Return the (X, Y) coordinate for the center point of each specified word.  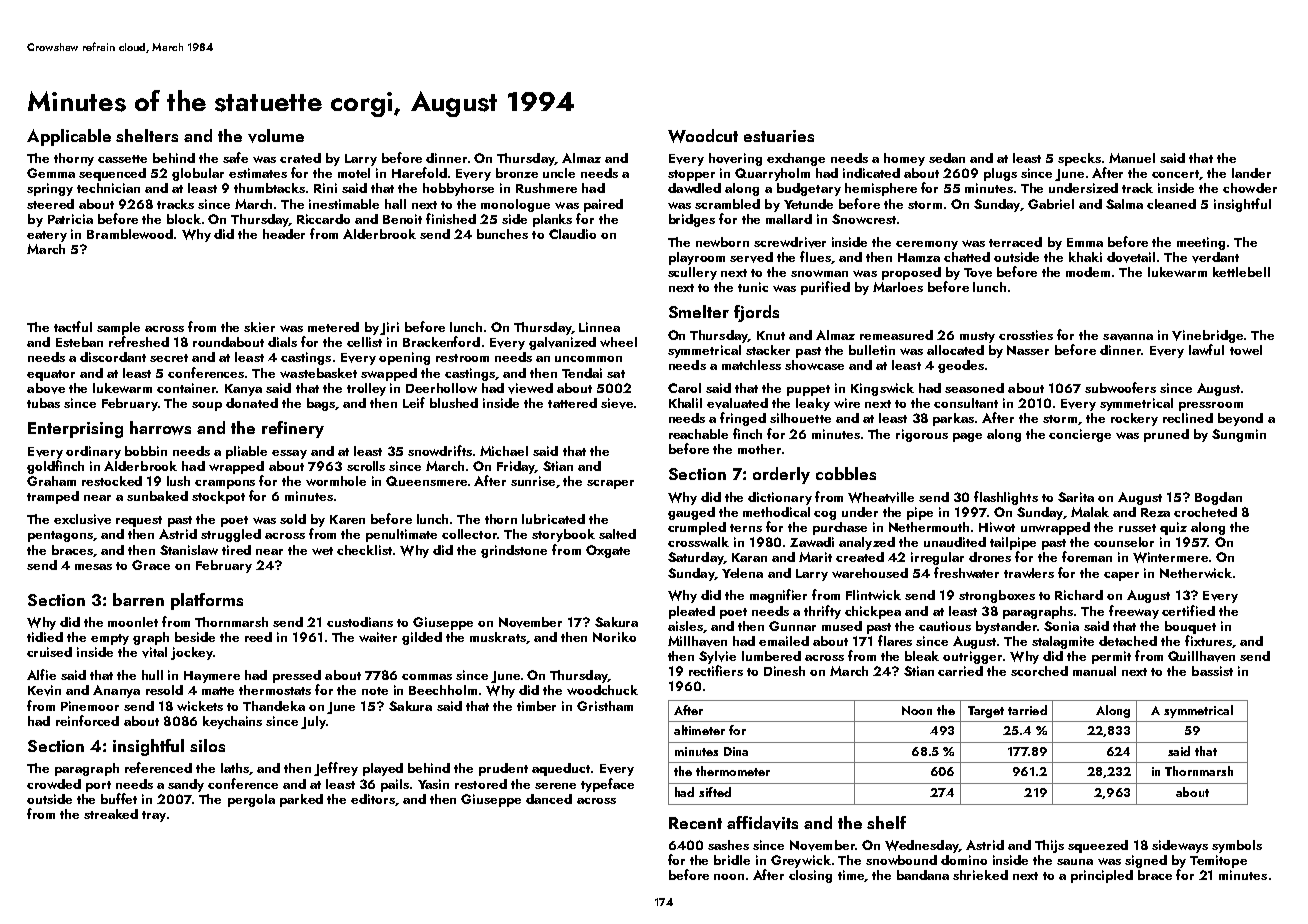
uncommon (588, 359)
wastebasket (318, 373)
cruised (49, 652)
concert (1175, 174)
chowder (1250, 188)
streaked (111, 814)
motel (354, 173)
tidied (45, 637)
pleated (692, 612)
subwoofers (1120, 387)
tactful (73, 326)
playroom (697, 258)
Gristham (605, 706)
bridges (692, 220)
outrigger (972, 657)
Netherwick (1196, 573)
